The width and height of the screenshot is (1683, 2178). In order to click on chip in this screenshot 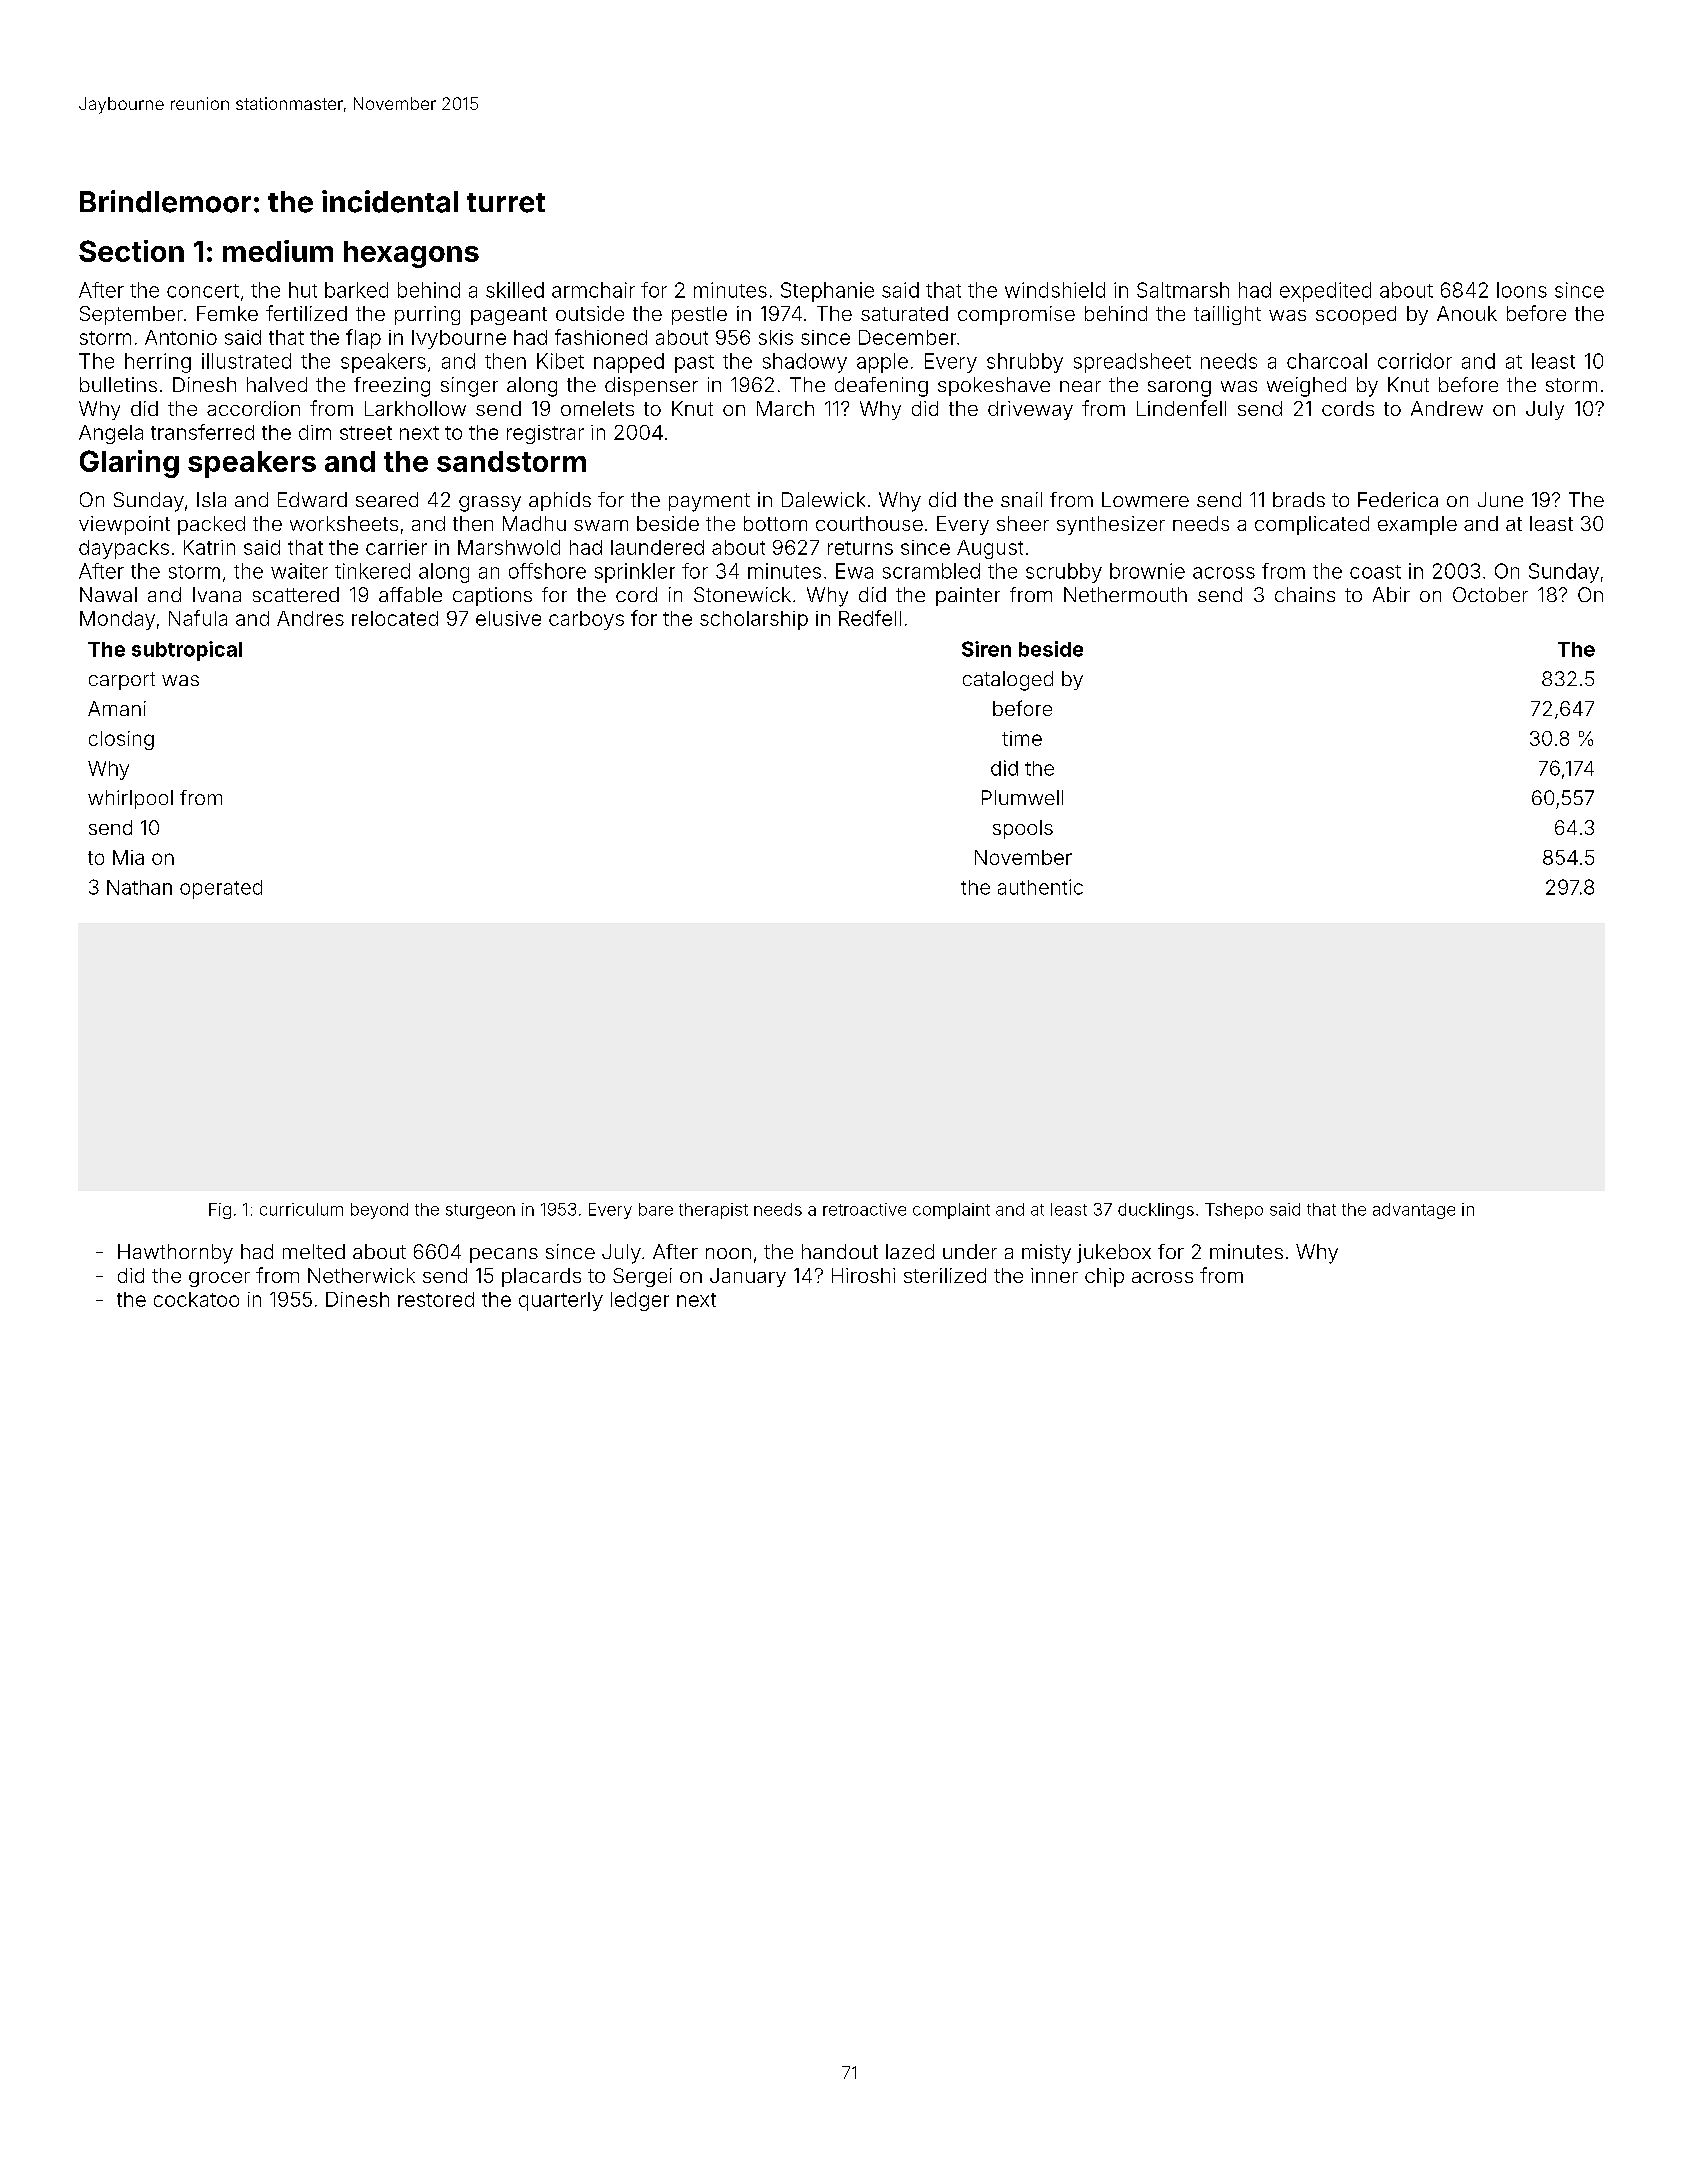, I will do `click(1104, 1277)`.
